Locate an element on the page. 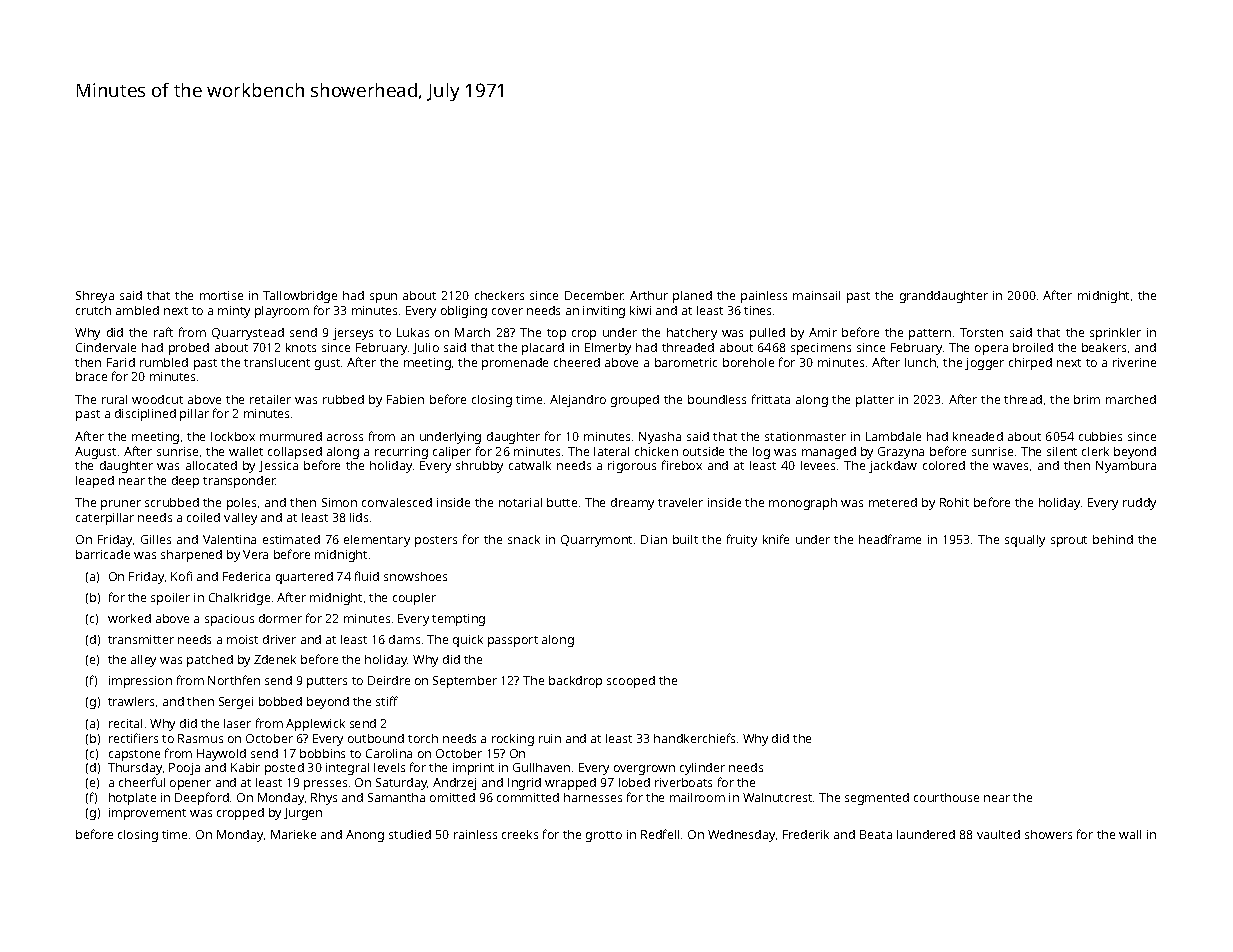 Image resolution: width=1233 pixels, height=952 pixels. committed is located at coordinates (528, 797).
